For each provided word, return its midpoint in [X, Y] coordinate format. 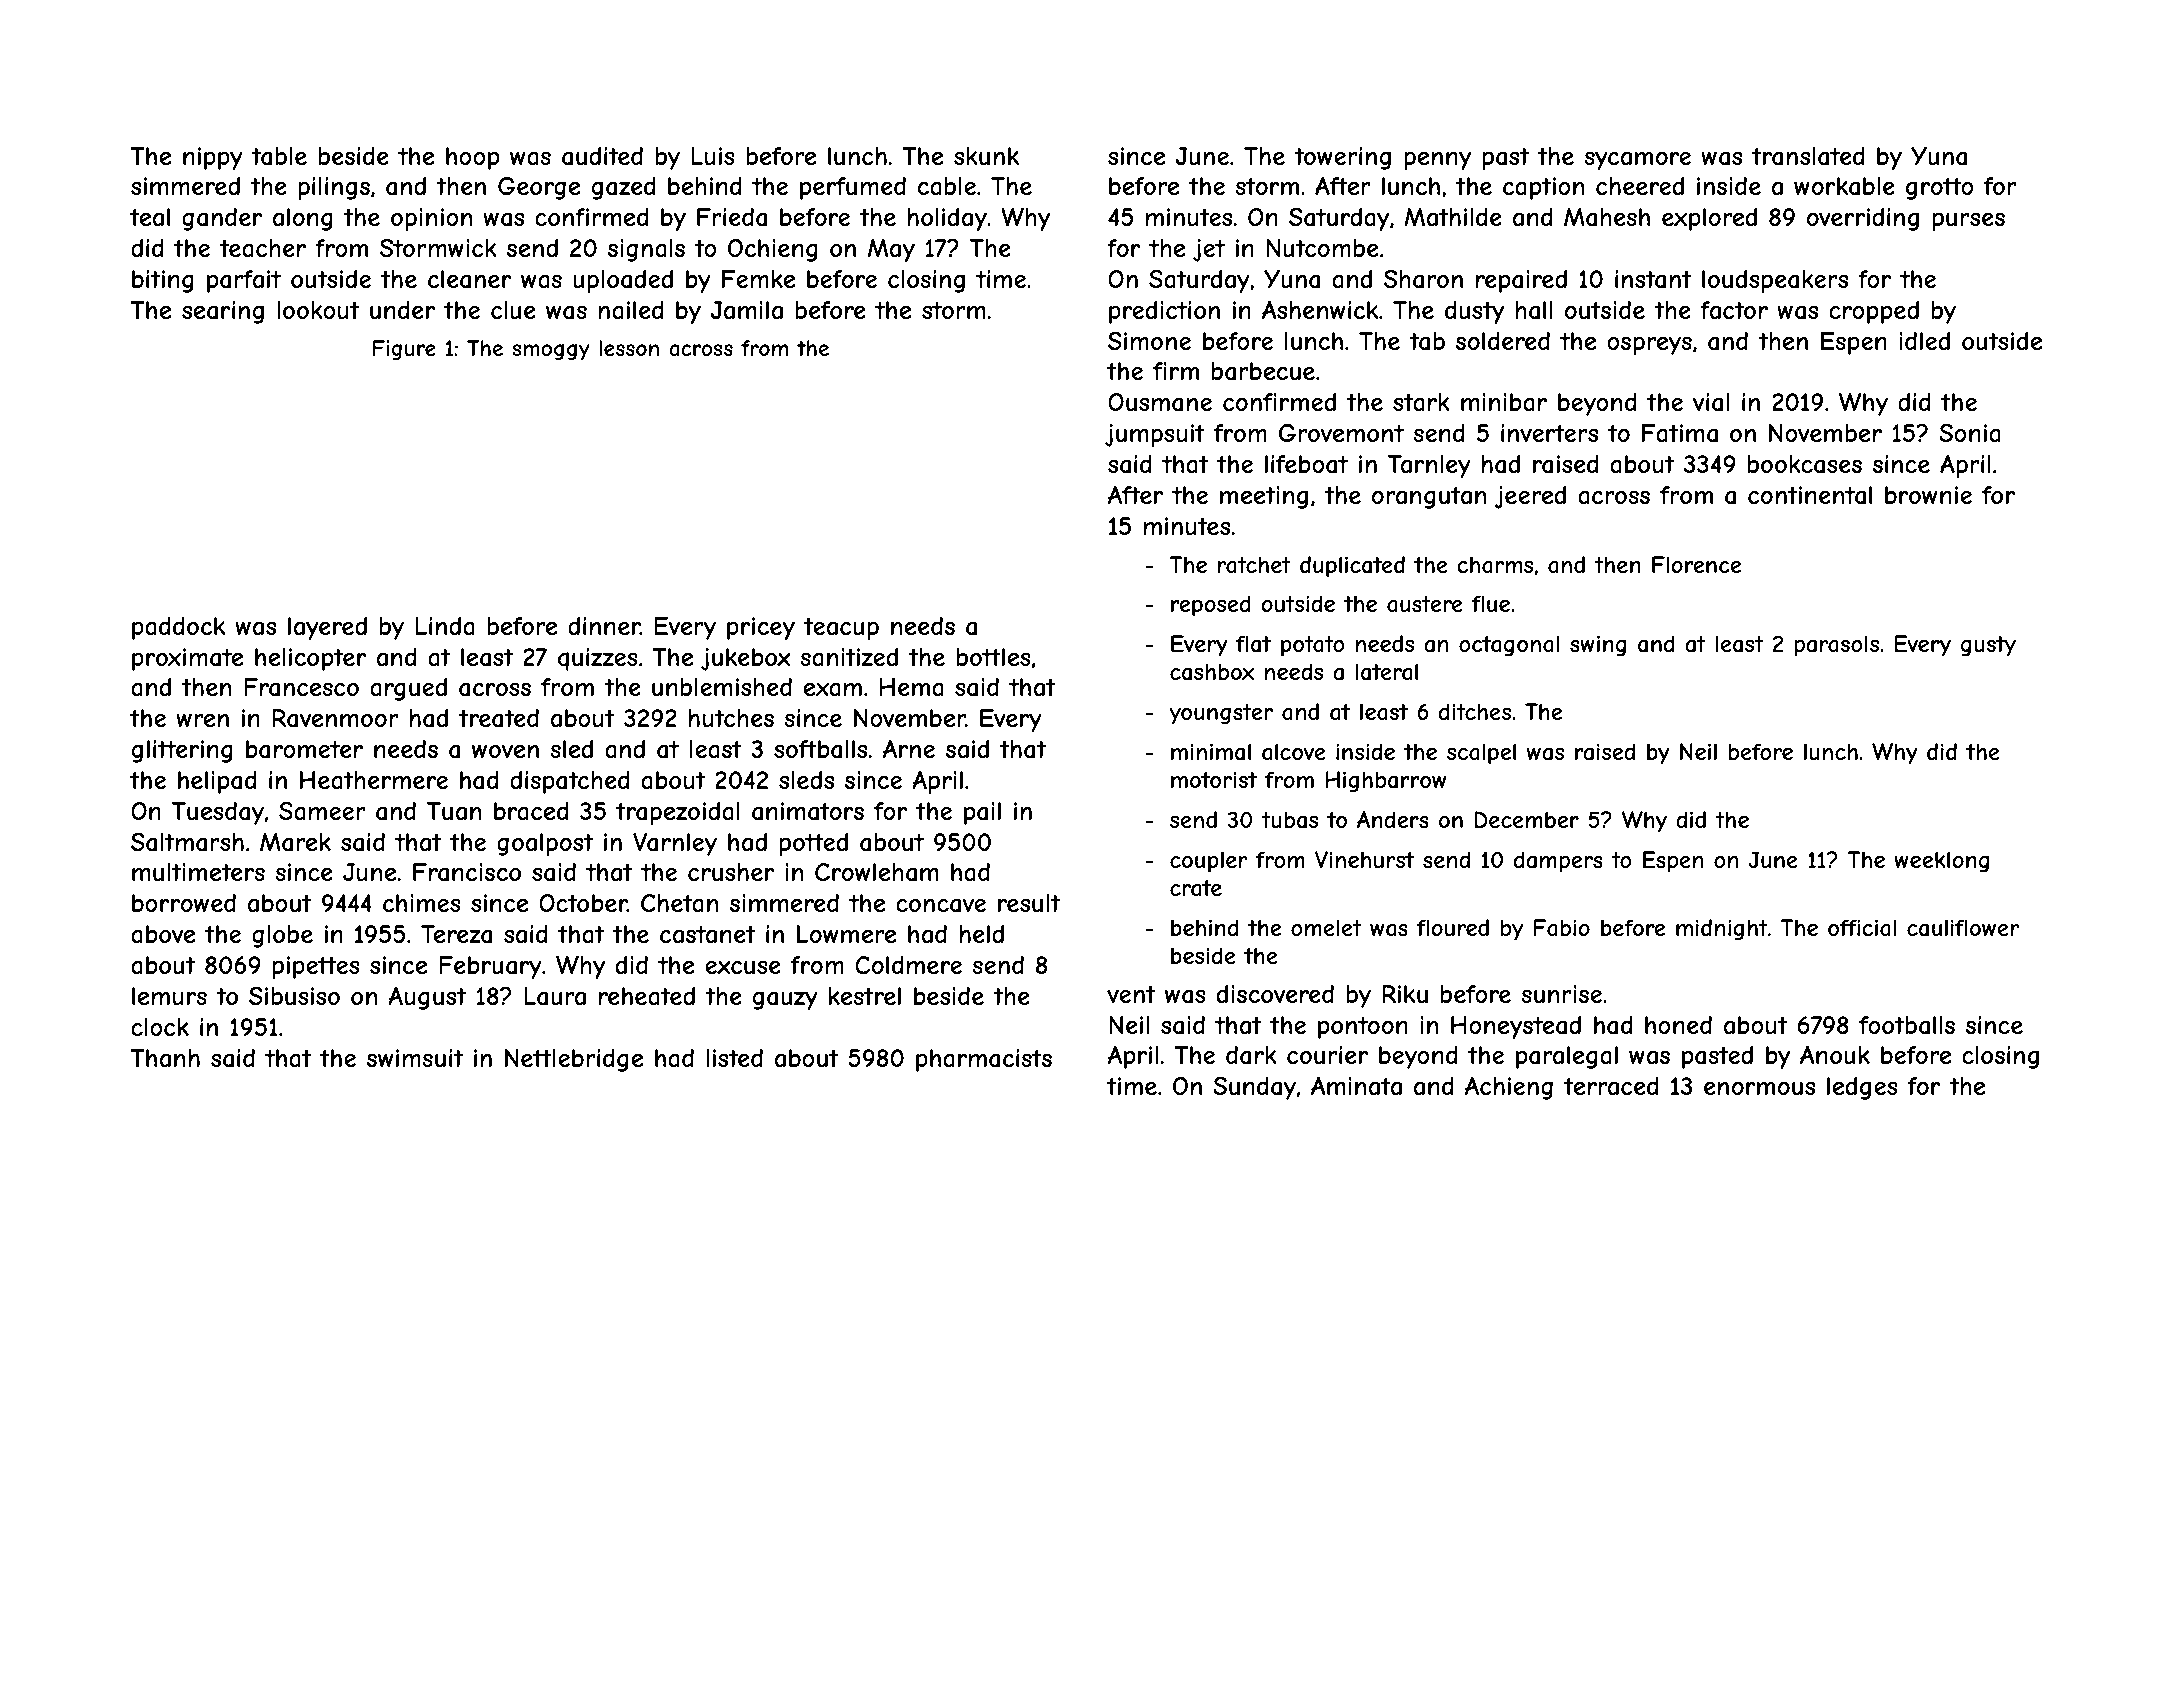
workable [1844, 186]
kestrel [865, 996]
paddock [178, 628]
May [891, 250]
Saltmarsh [187, 842]
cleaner [469, 279]
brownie [1928, 495]
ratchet [1254, 565]
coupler [1208, 862]
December [1527, 820]
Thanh [165, 1058]
